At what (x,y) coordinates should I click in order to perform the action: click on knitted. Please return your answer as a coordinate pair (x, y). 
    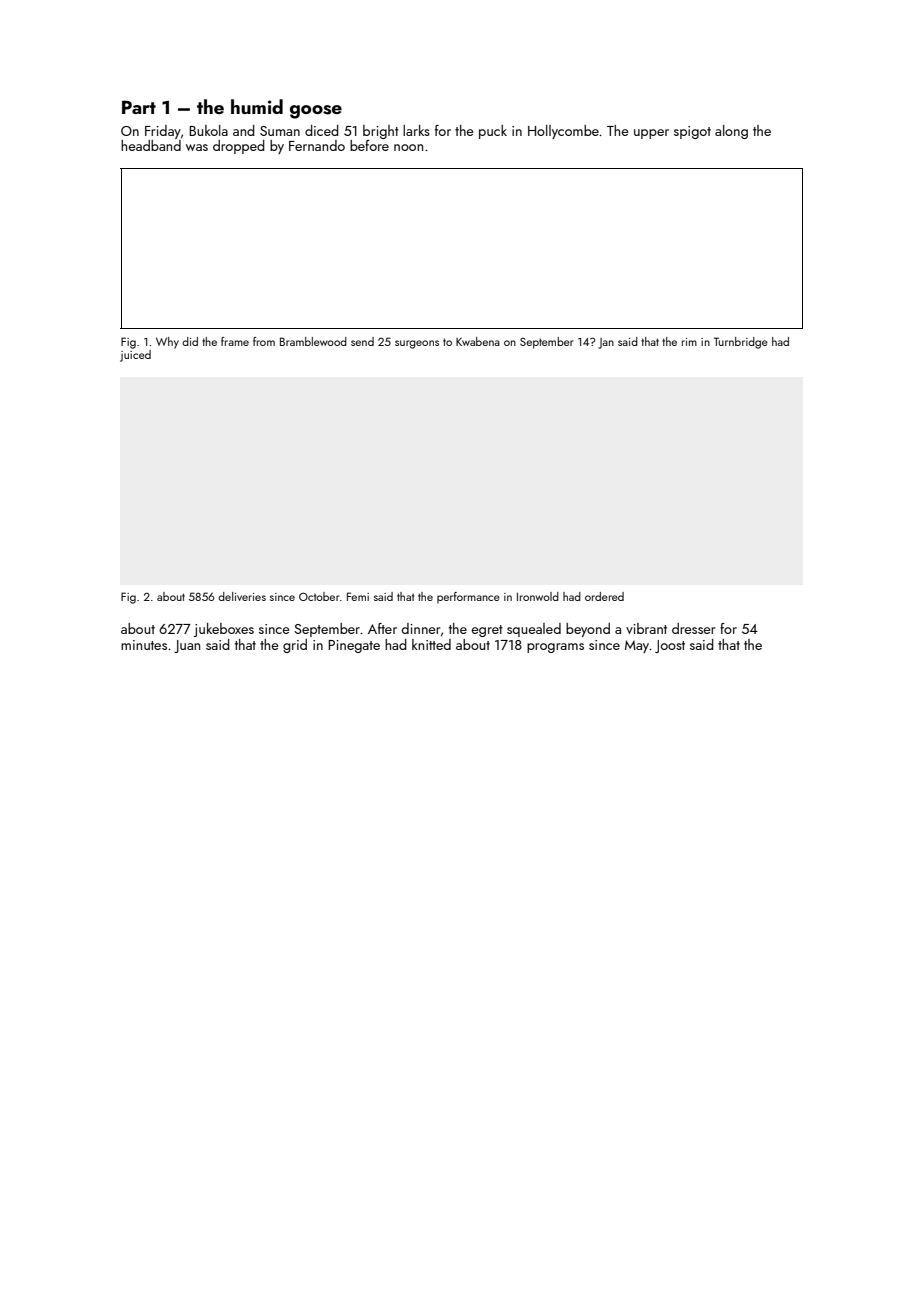
    Looking at the image, I should click on (431, 644).
